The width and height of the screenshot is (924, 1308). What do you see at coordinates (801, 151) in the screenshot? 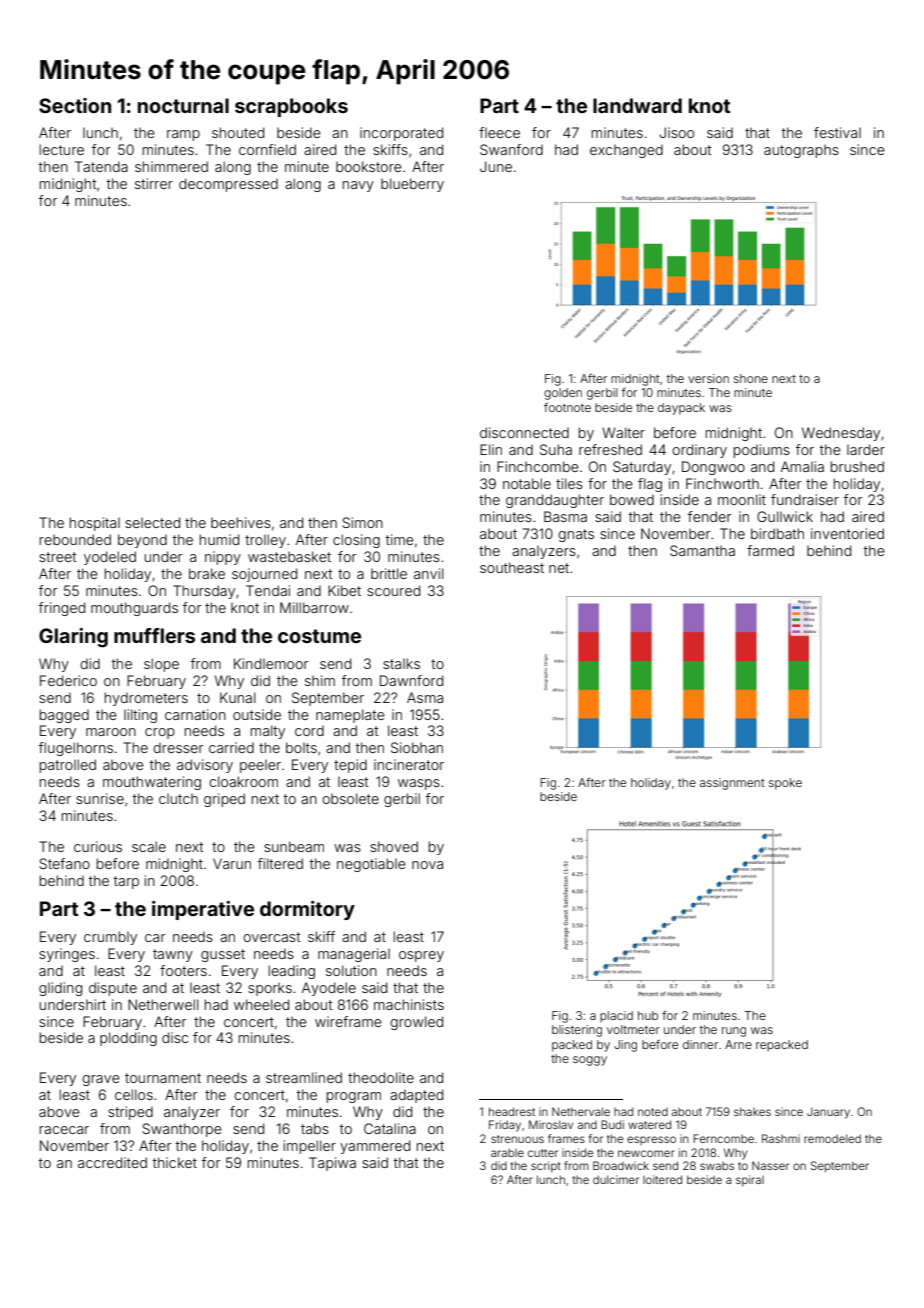
I see `autographs` at bounding box center [801, 151].
